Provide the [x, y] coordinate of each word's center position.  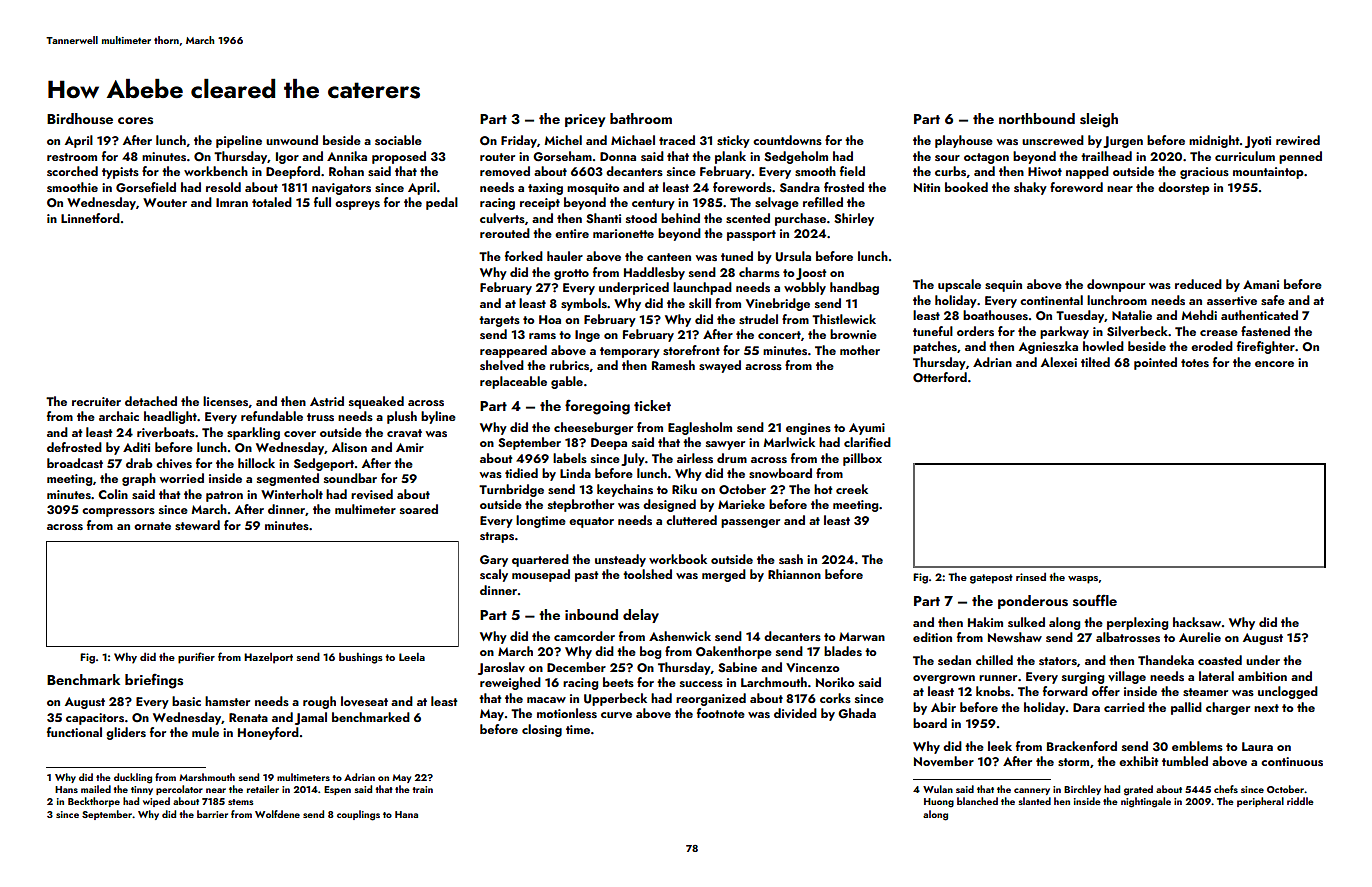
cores [135, 121]
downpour [1116, 285]
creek [852, 489]
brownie [853, 334]
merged [724, 575]
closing [542, 730]
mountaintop [1268, 173]
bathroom [641, 118]
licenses [225, 401]
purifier [196, 658]
